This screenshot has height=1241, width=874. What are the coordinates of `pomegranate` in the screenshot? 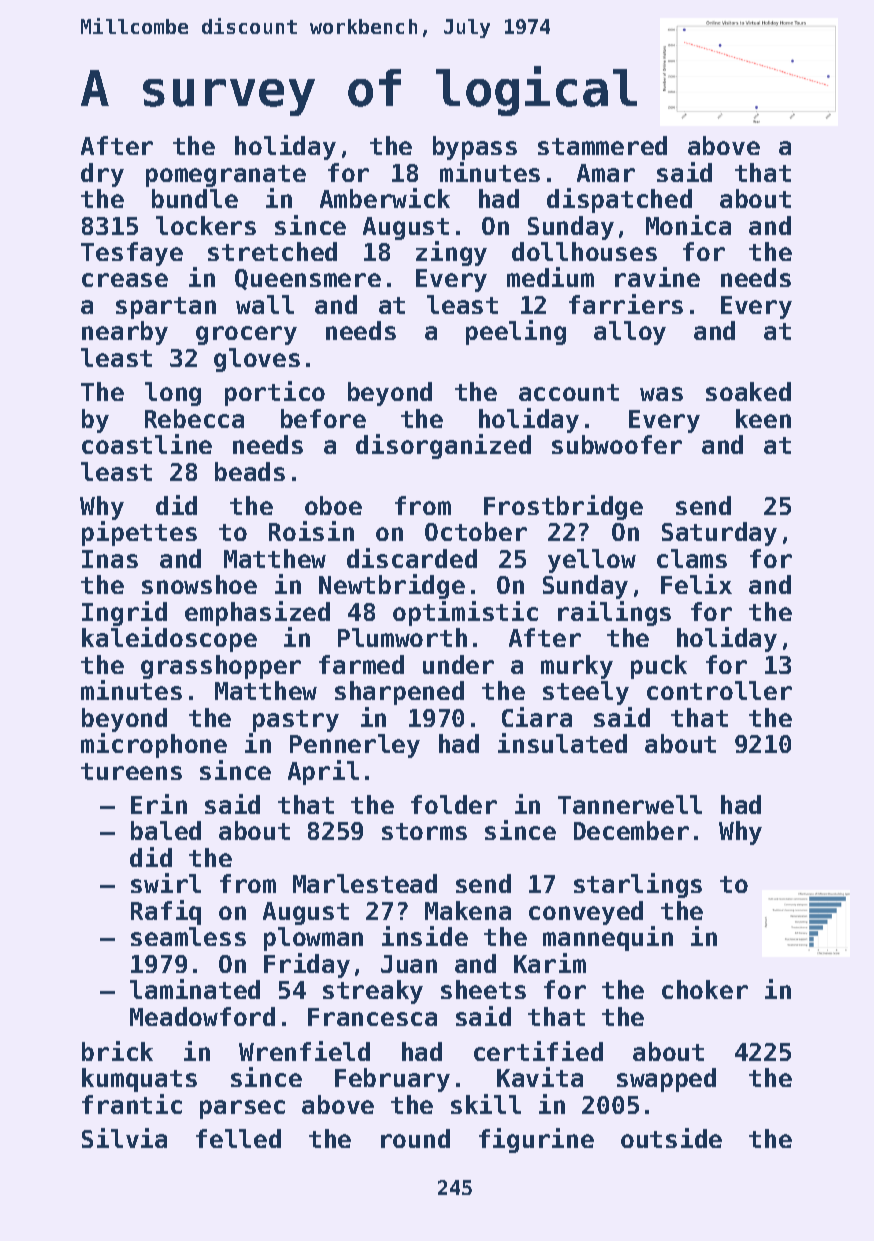 It's located at (226, 176).
